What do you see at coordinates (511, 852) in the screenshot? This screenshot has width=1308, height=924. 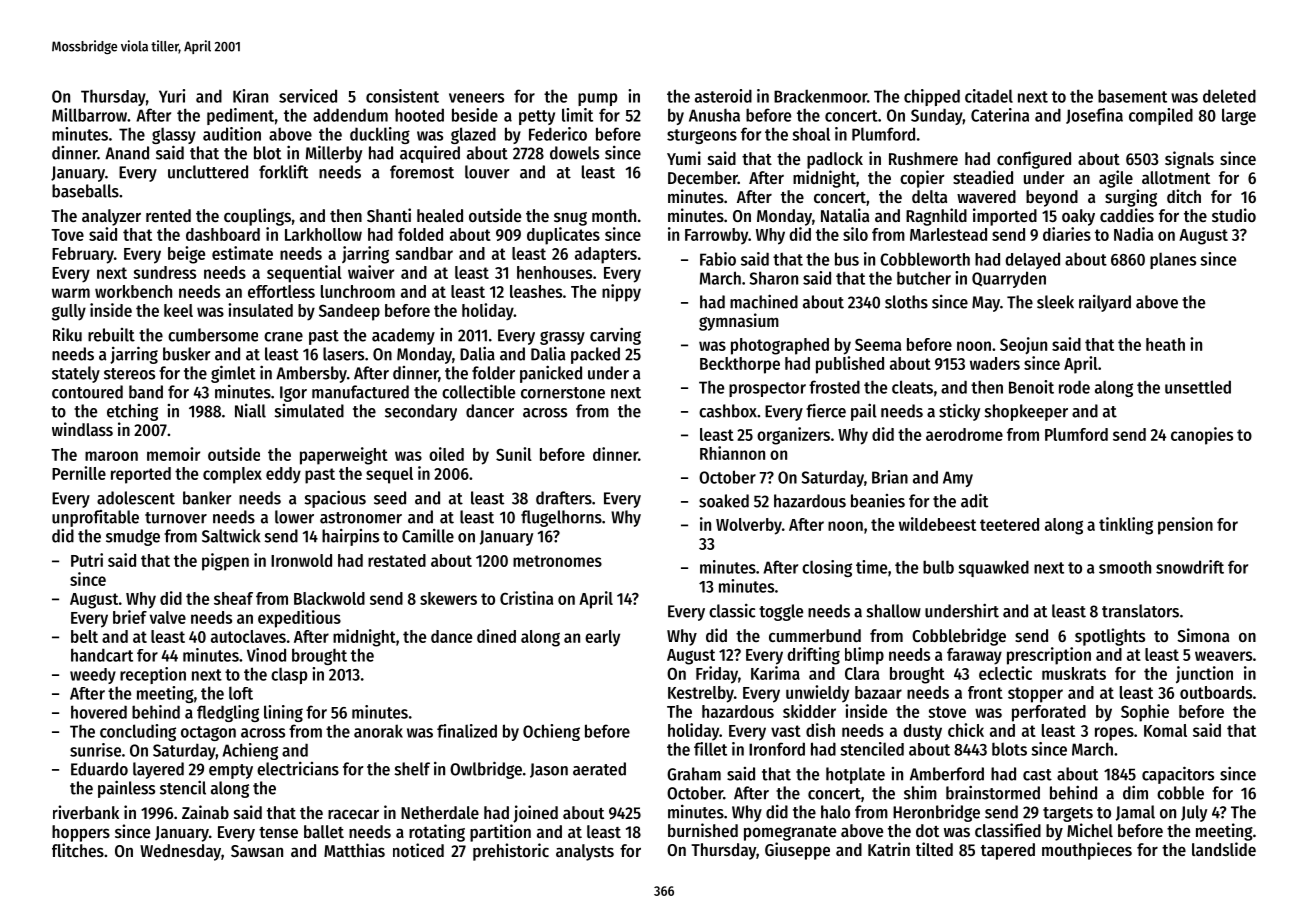 I see `prehistoric` at bounding box center [511, 852].
